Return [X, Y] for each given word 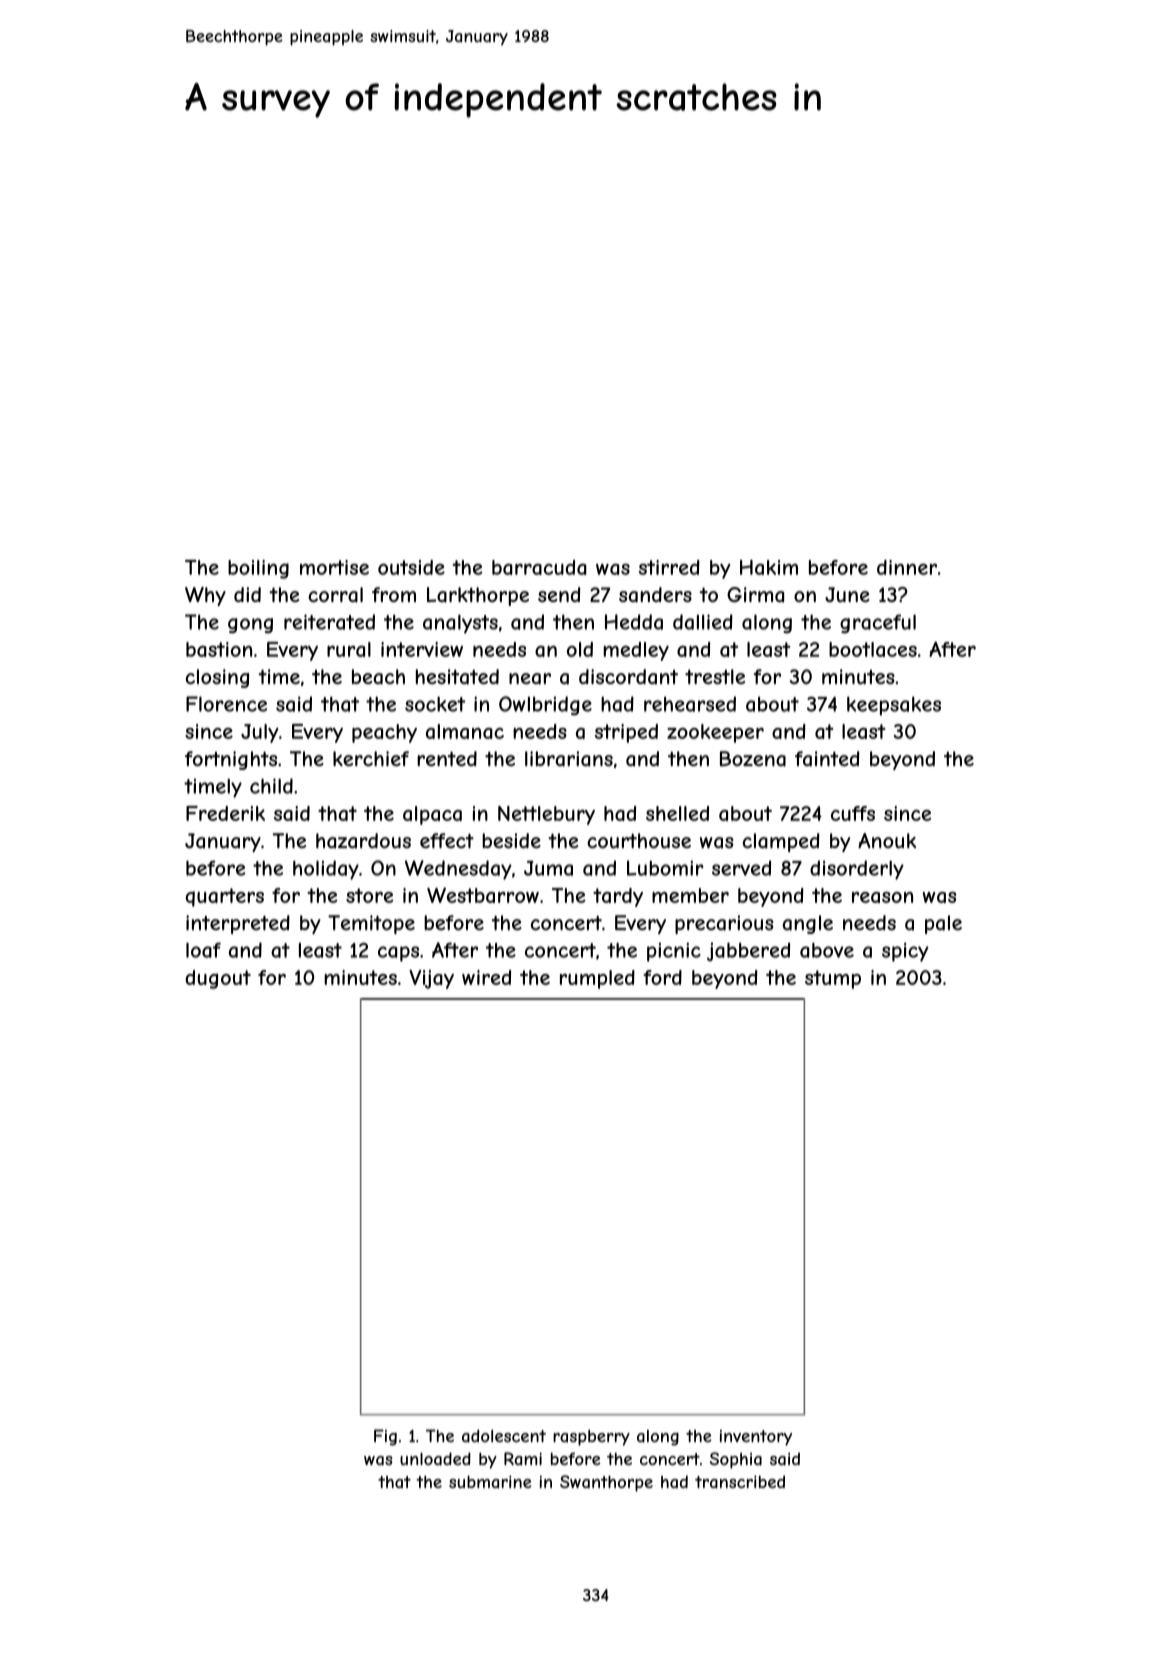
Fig [385, 1437]
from [394, 594]
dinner [907, 567]
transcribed [740, 1482]
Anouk [887, 841]
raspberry [591, 1438]
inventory [756, 1438]
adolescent [504, 1436]
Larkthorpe [478, 596]
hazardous [363, 841]
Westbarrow [483, 895]
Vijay [431, 979]
